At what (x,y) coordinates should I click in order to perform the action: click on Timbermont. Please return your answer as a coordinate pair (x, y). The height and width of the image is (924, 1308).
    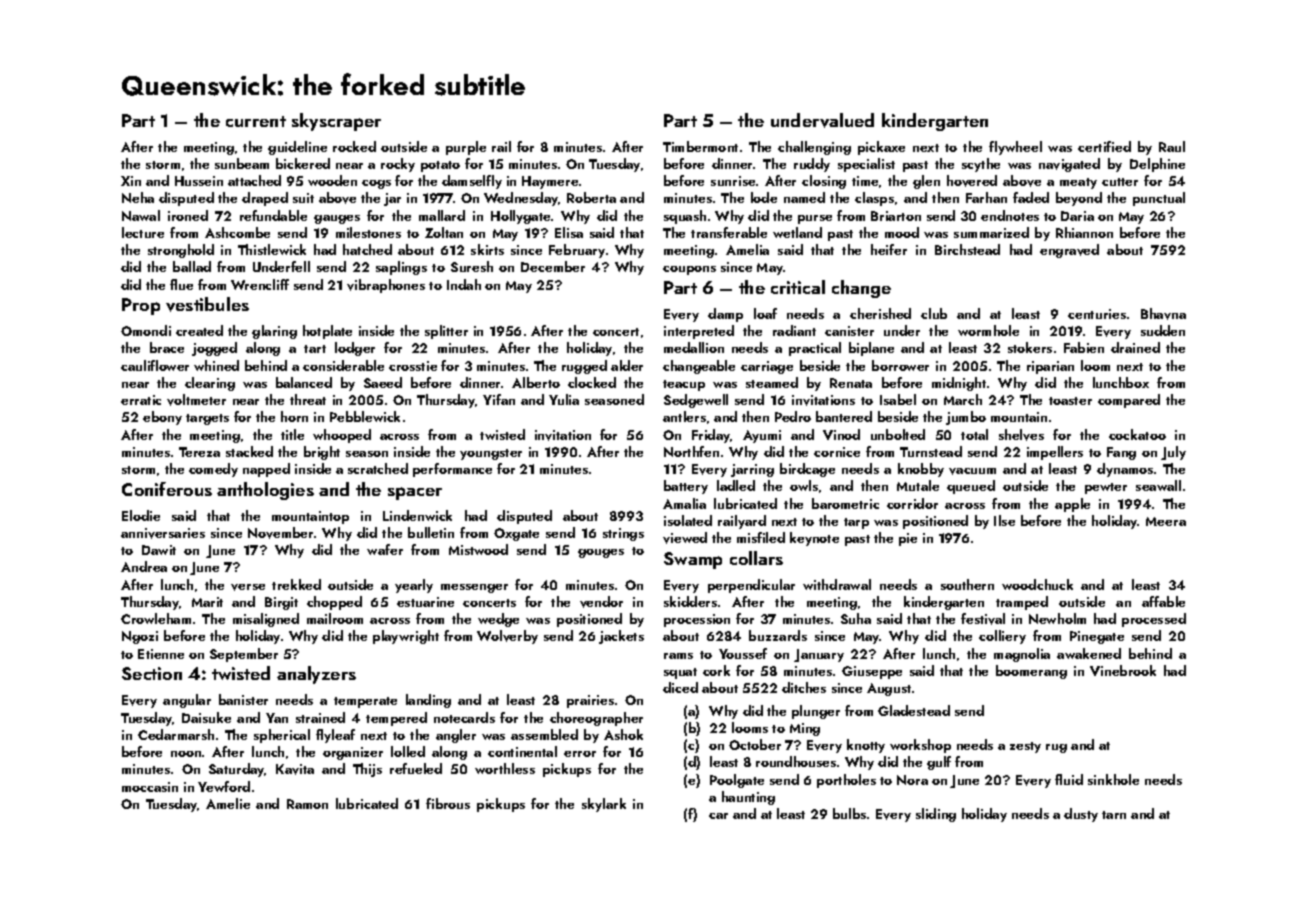
    Looking at the image, I should click on (700, 146).
